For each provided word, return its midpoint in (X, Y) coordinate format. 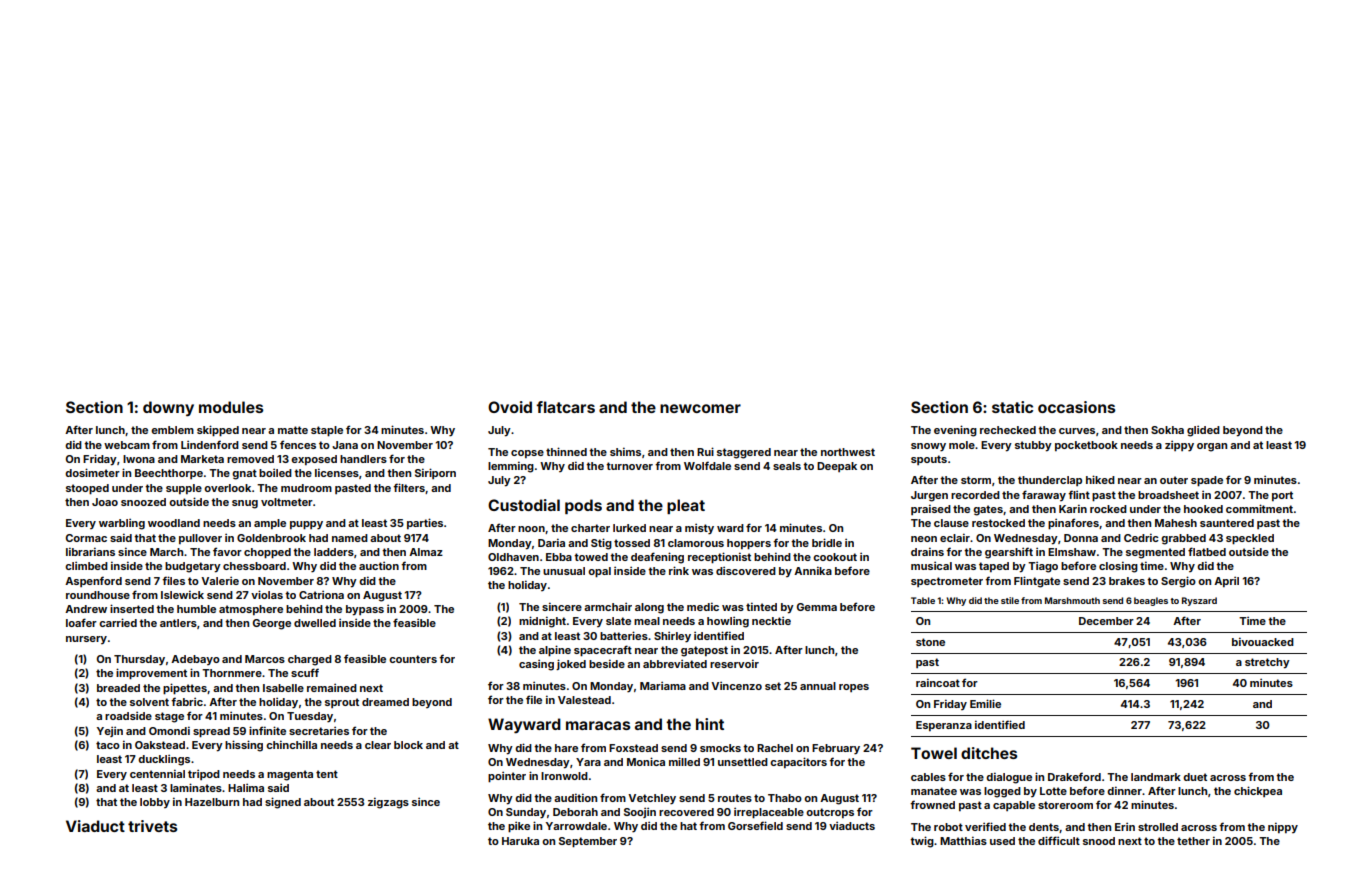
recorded (975, 495)
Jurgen (929, 496)
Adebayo (195, 660)
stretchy (1267, 663)
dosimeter (92, 472)
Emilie (985, 703)
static (1012, 407)
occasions (1076, 407)
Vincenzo (736, 685)
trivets (152, 826)
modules (231, 407)
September (588, 842)
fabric (187, 701)
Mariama (663, 685)
